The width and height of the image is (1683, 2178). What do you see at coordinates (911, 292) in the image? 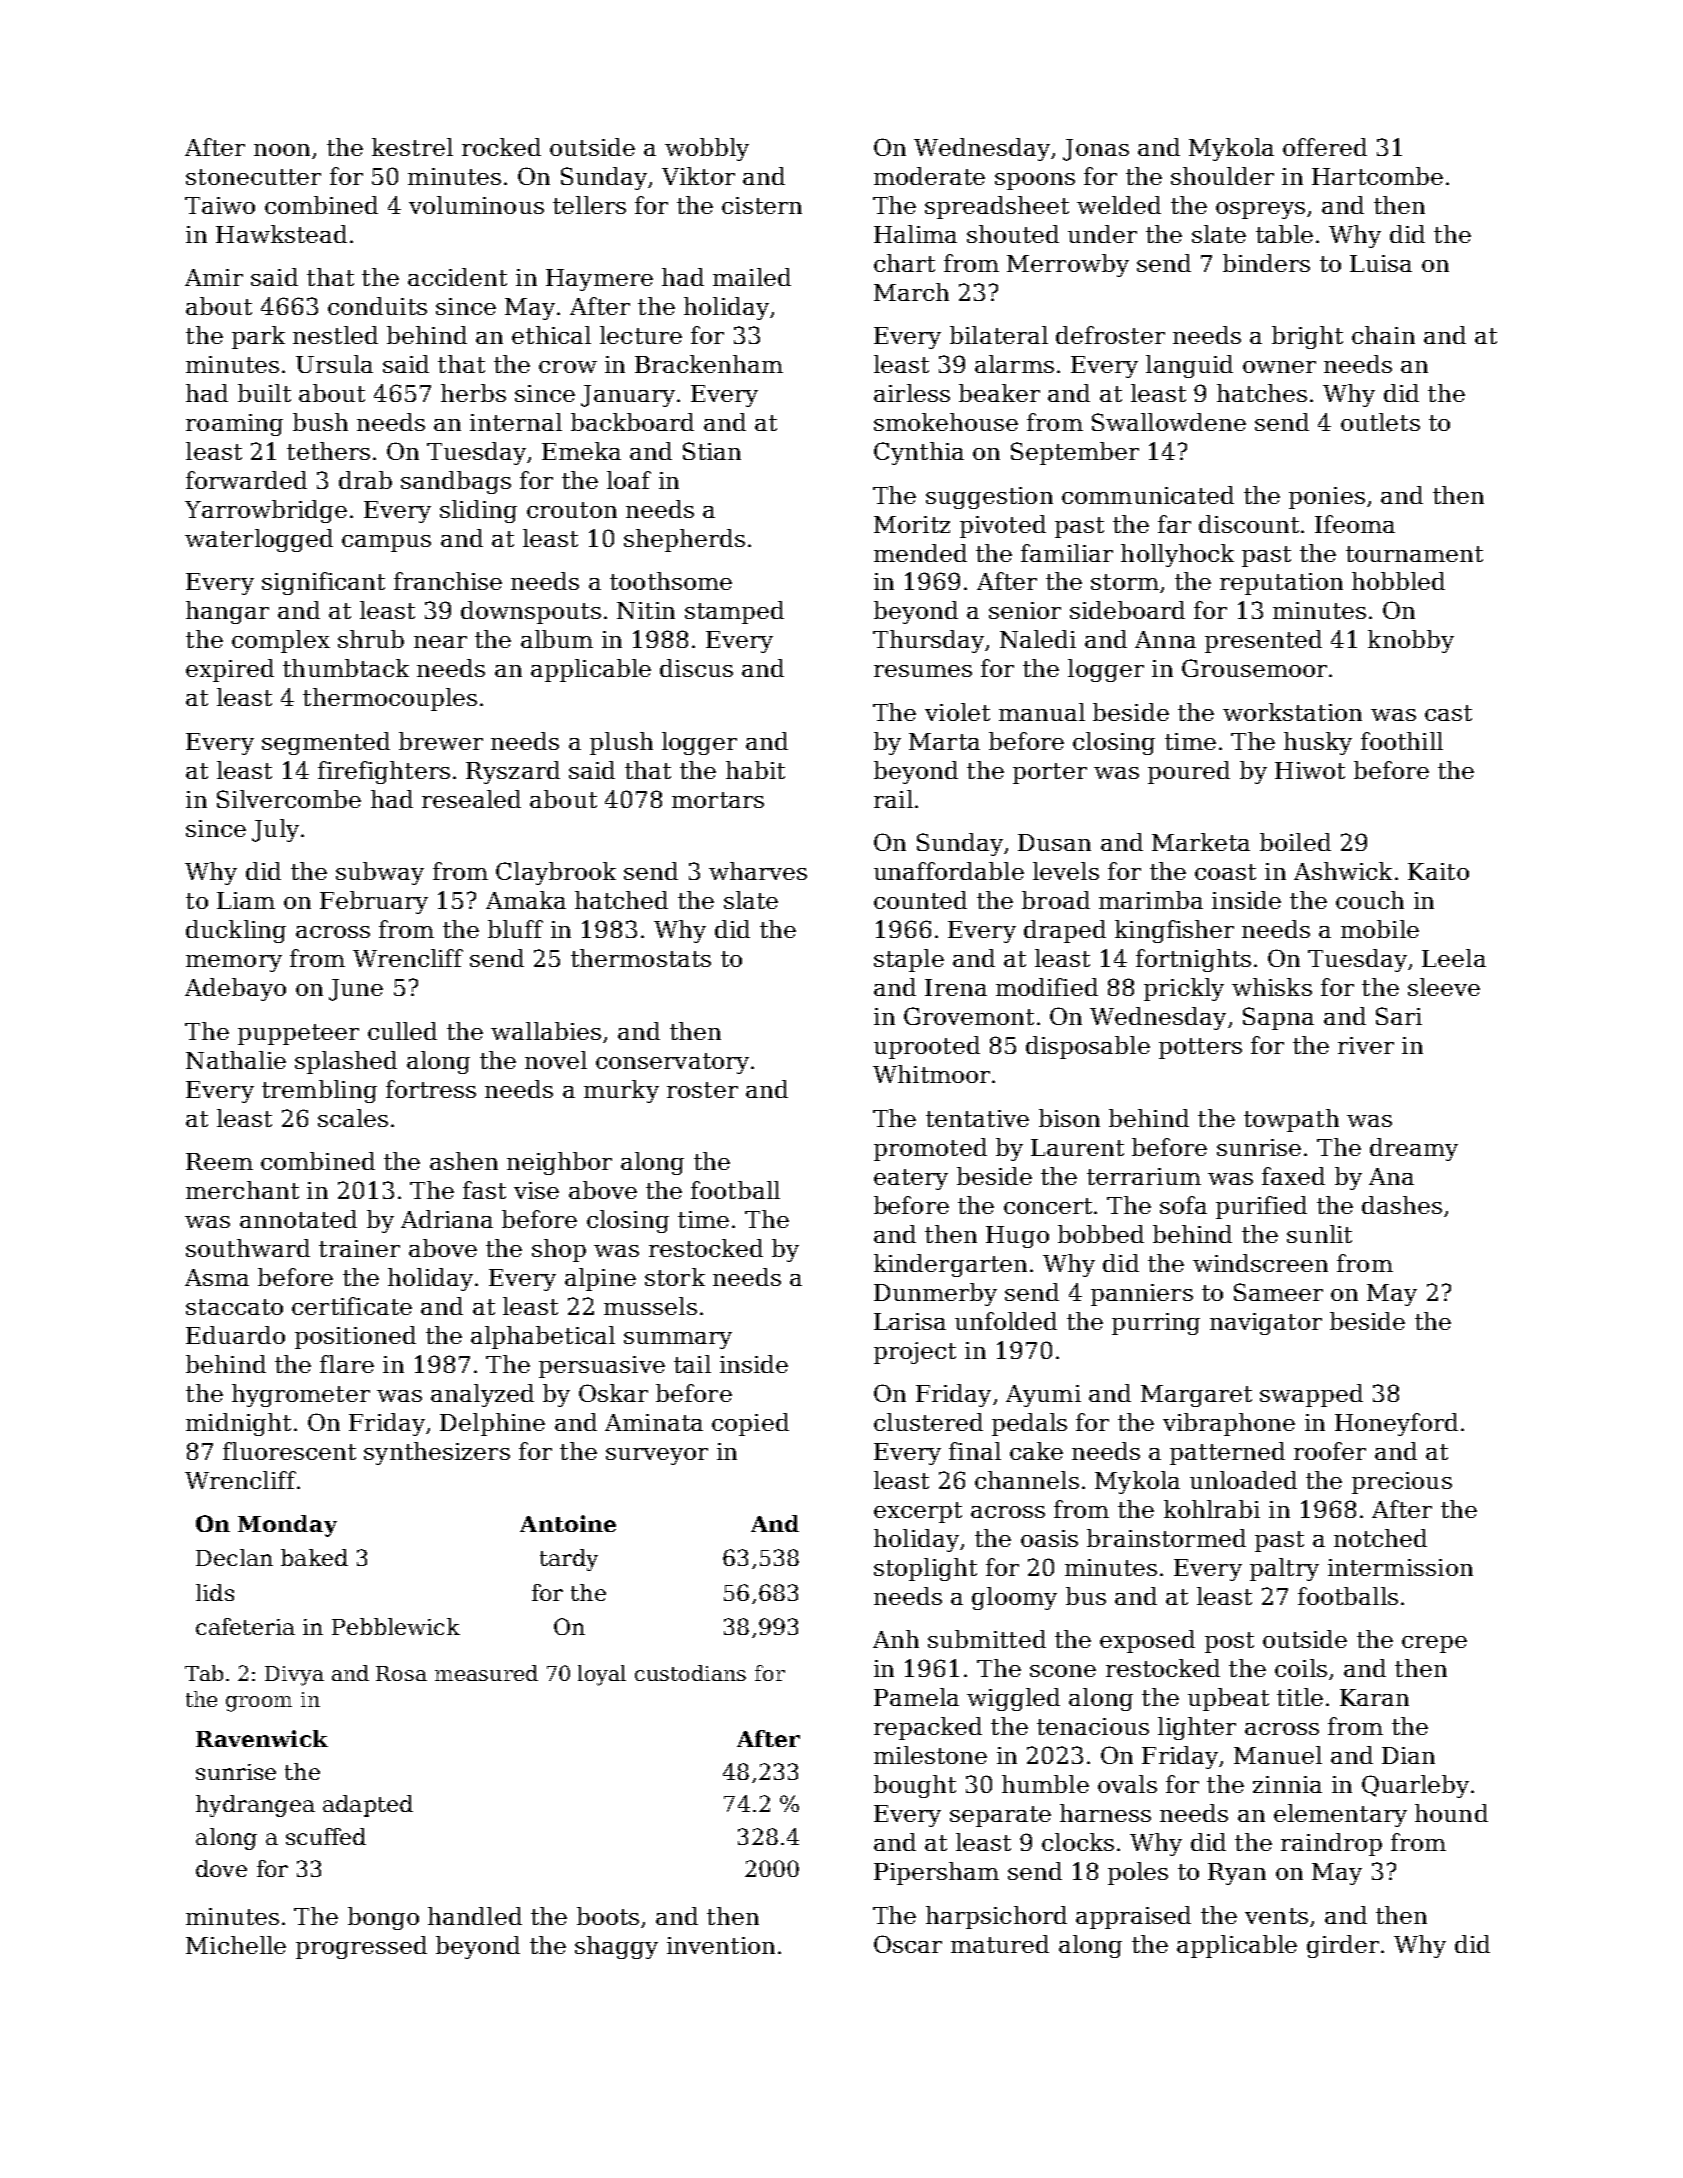
I see `March` at bounding box center [911, 292].
